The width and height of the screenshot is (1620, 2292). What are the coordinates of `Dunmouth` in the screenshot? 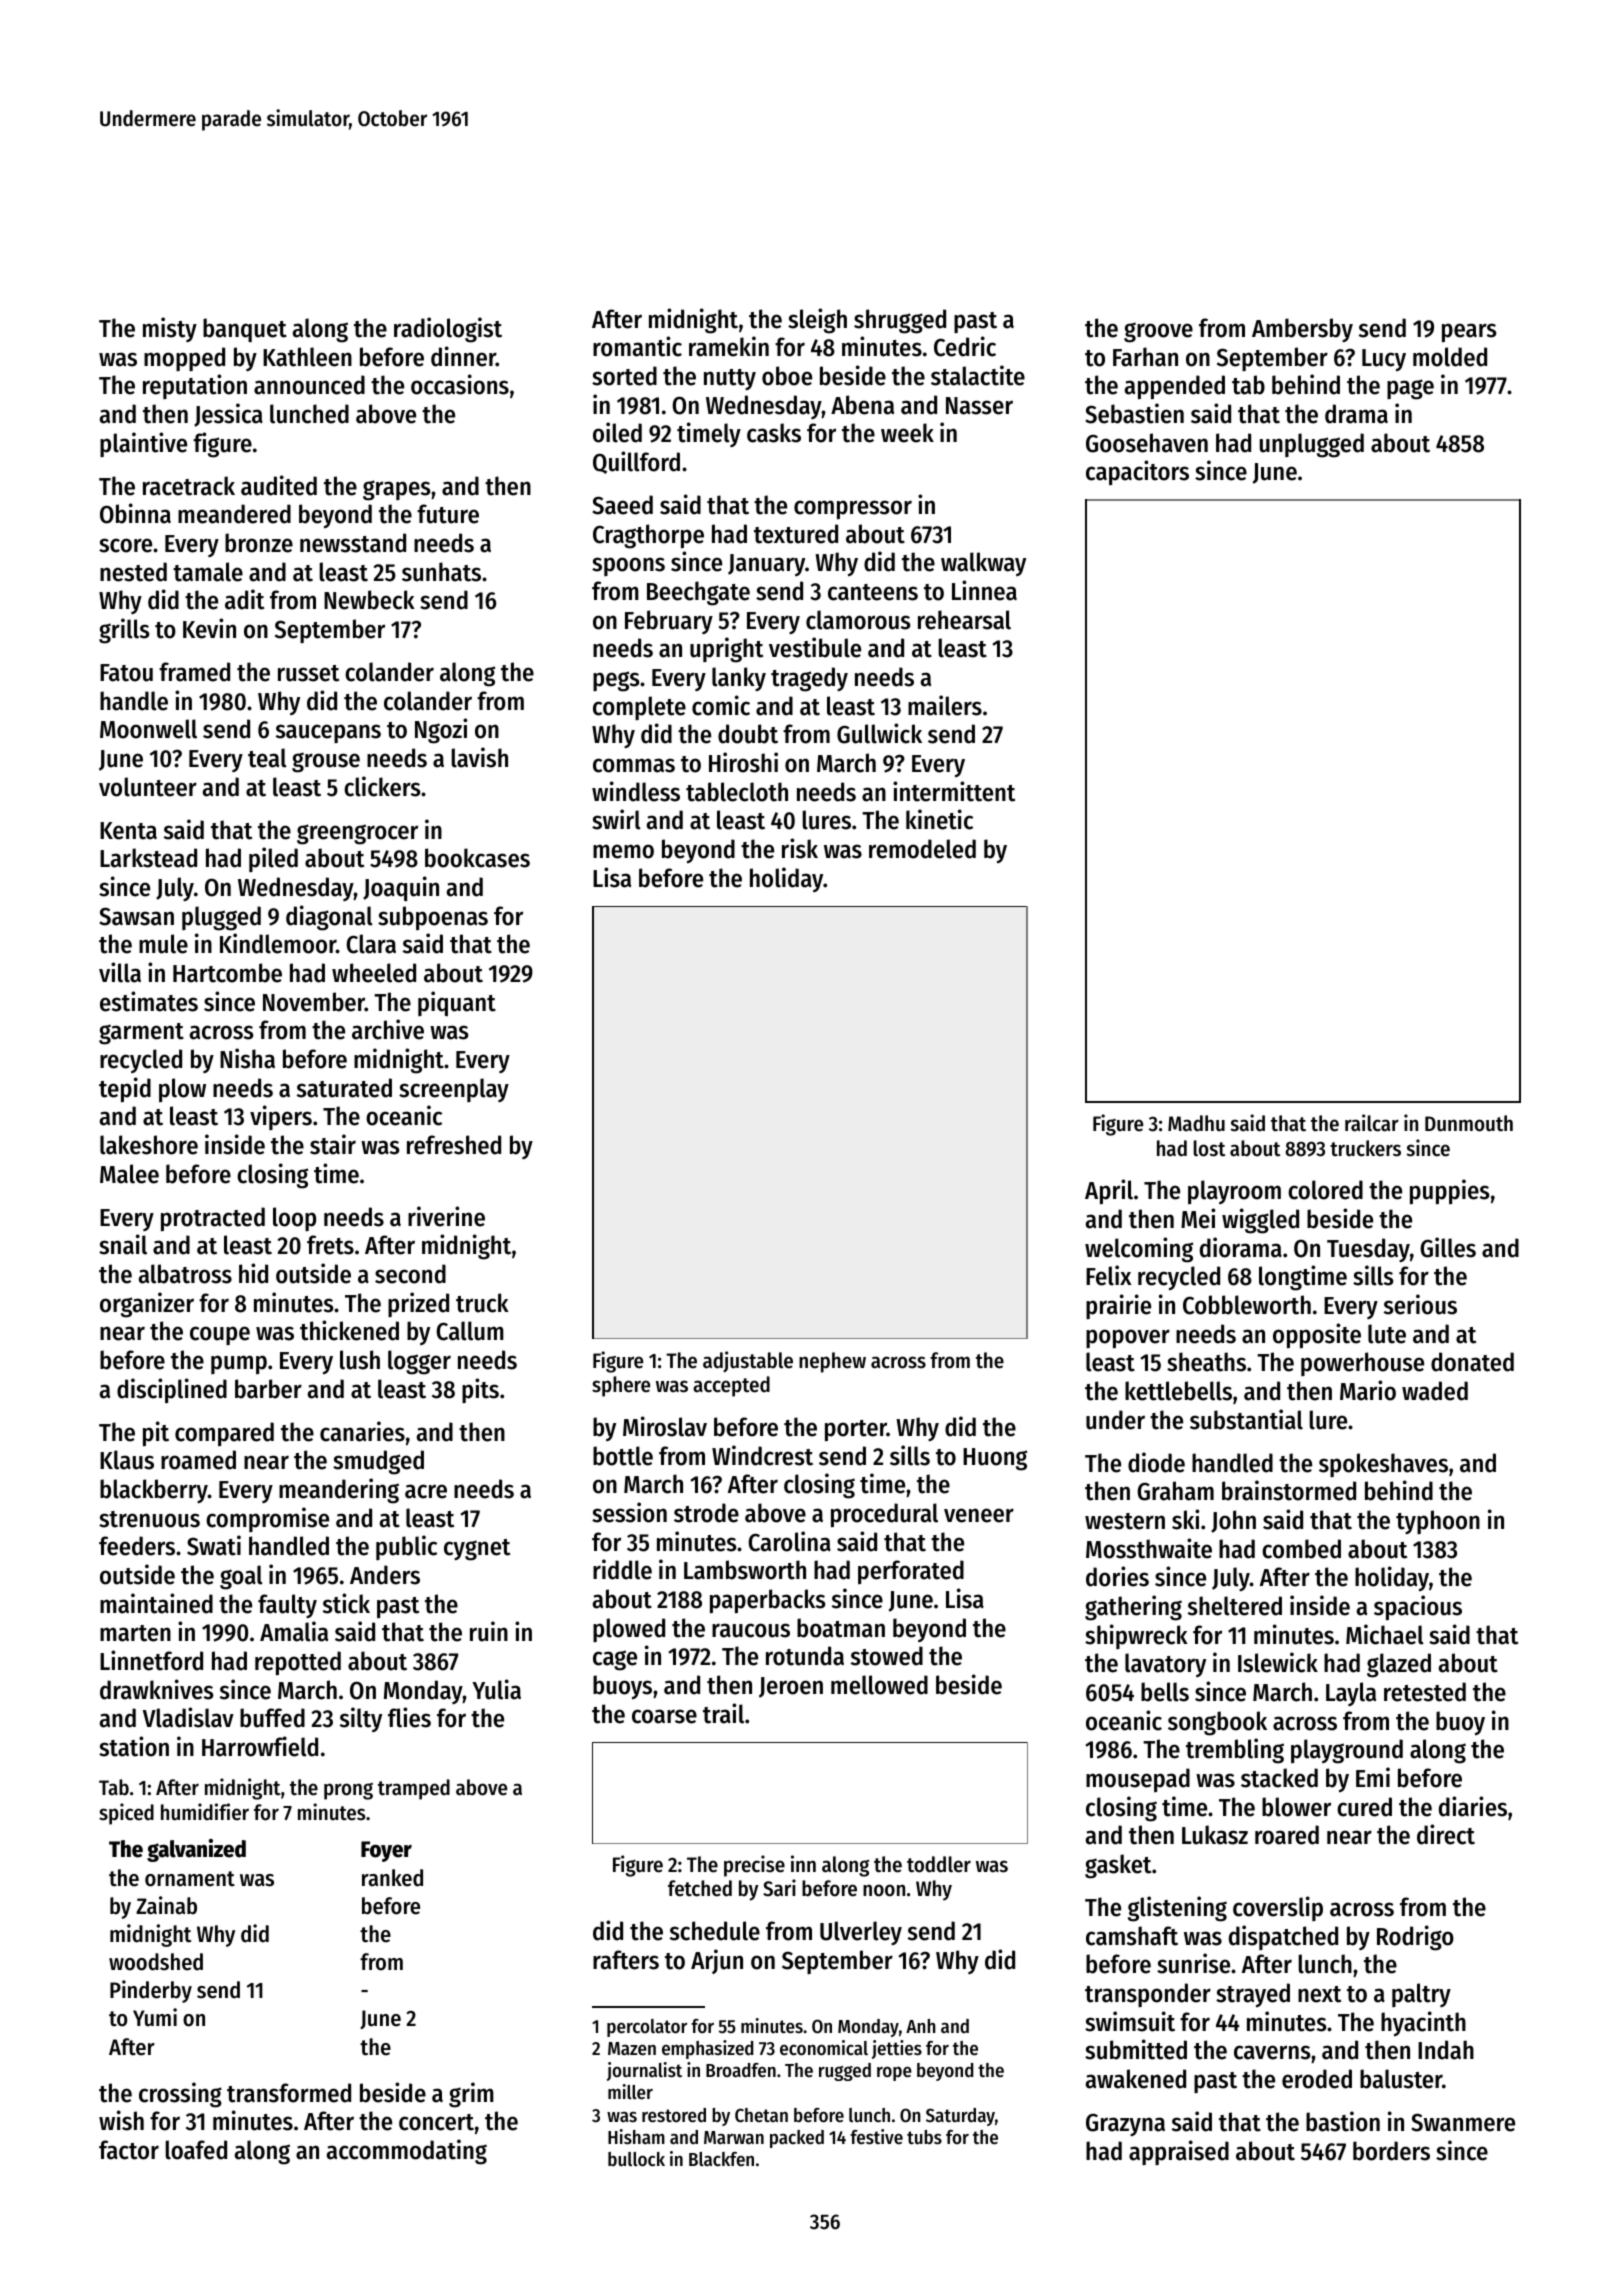 It's located at (1469, 1123).
